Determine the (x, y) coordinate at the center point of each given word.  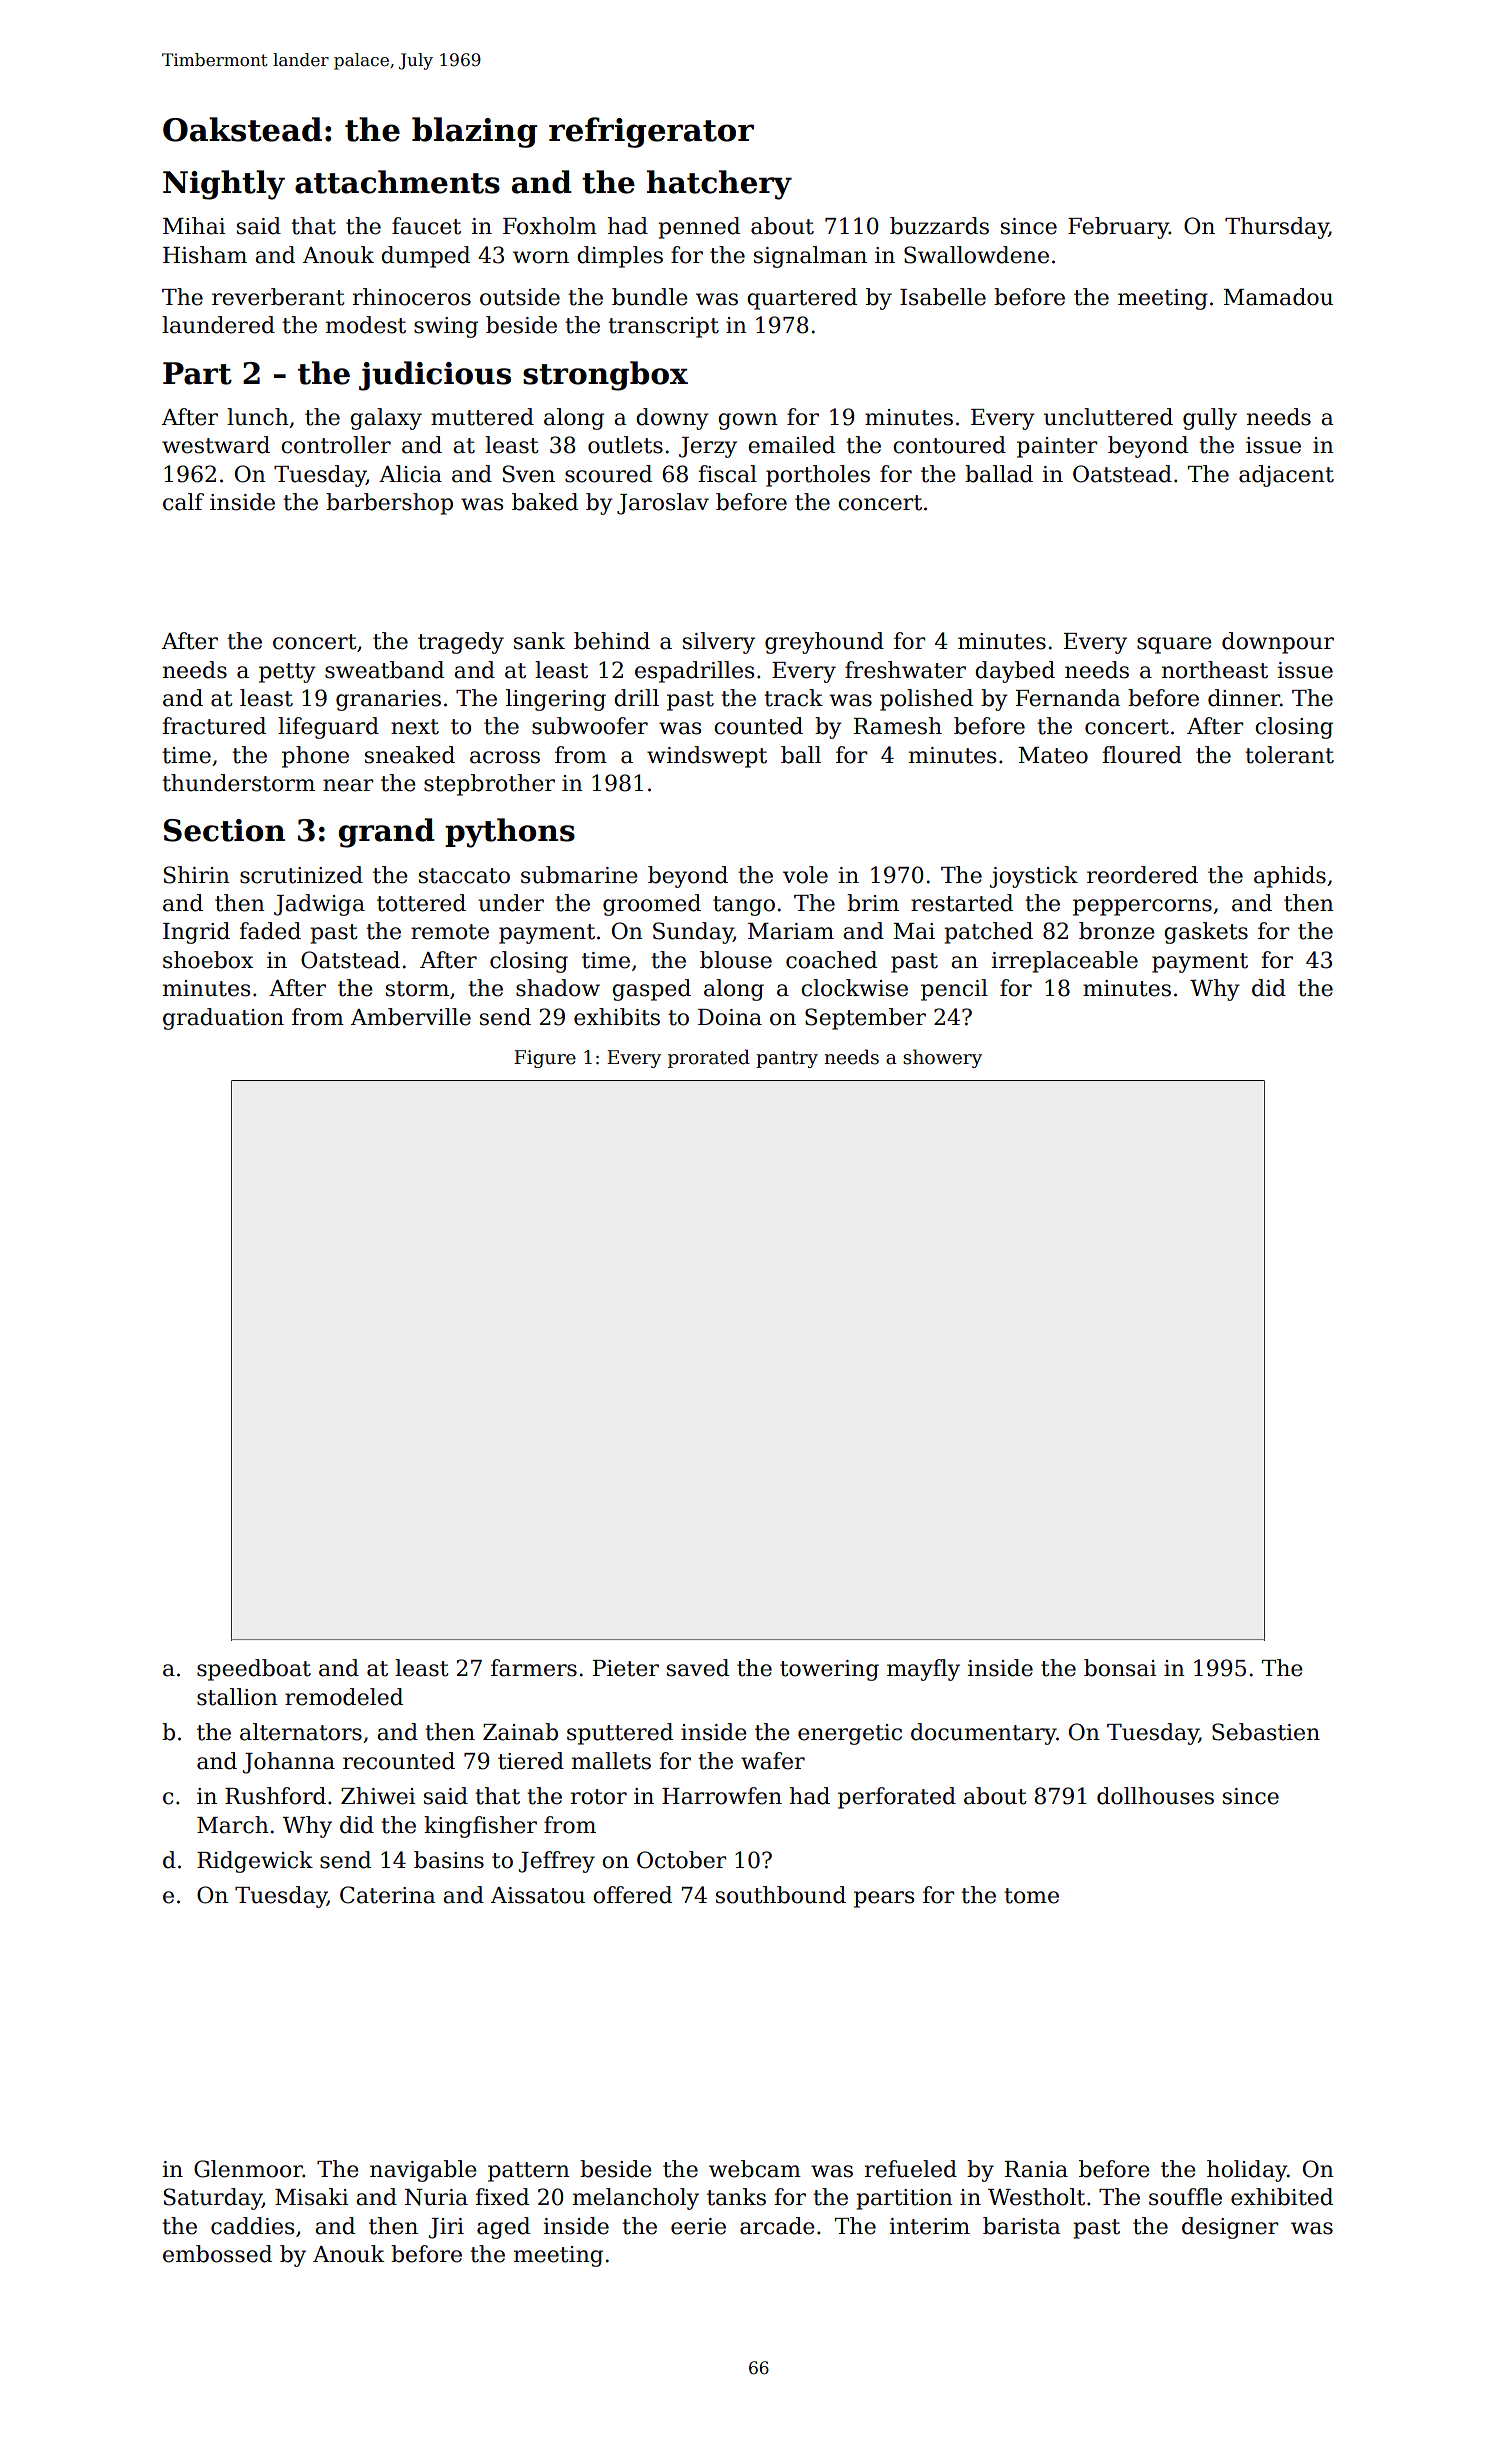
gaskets (1206, 933)
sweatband (384, 670)
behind (612, 641)
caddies (252, 2226)
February (1118, 228)
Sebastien (1266, 1732)
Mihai (194, 226)
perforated (897, 1798)
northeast (1215, 670)
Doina (730, 1017)
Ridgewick (255, 1862)
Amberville (411, 1017)
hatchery (719, 185)
